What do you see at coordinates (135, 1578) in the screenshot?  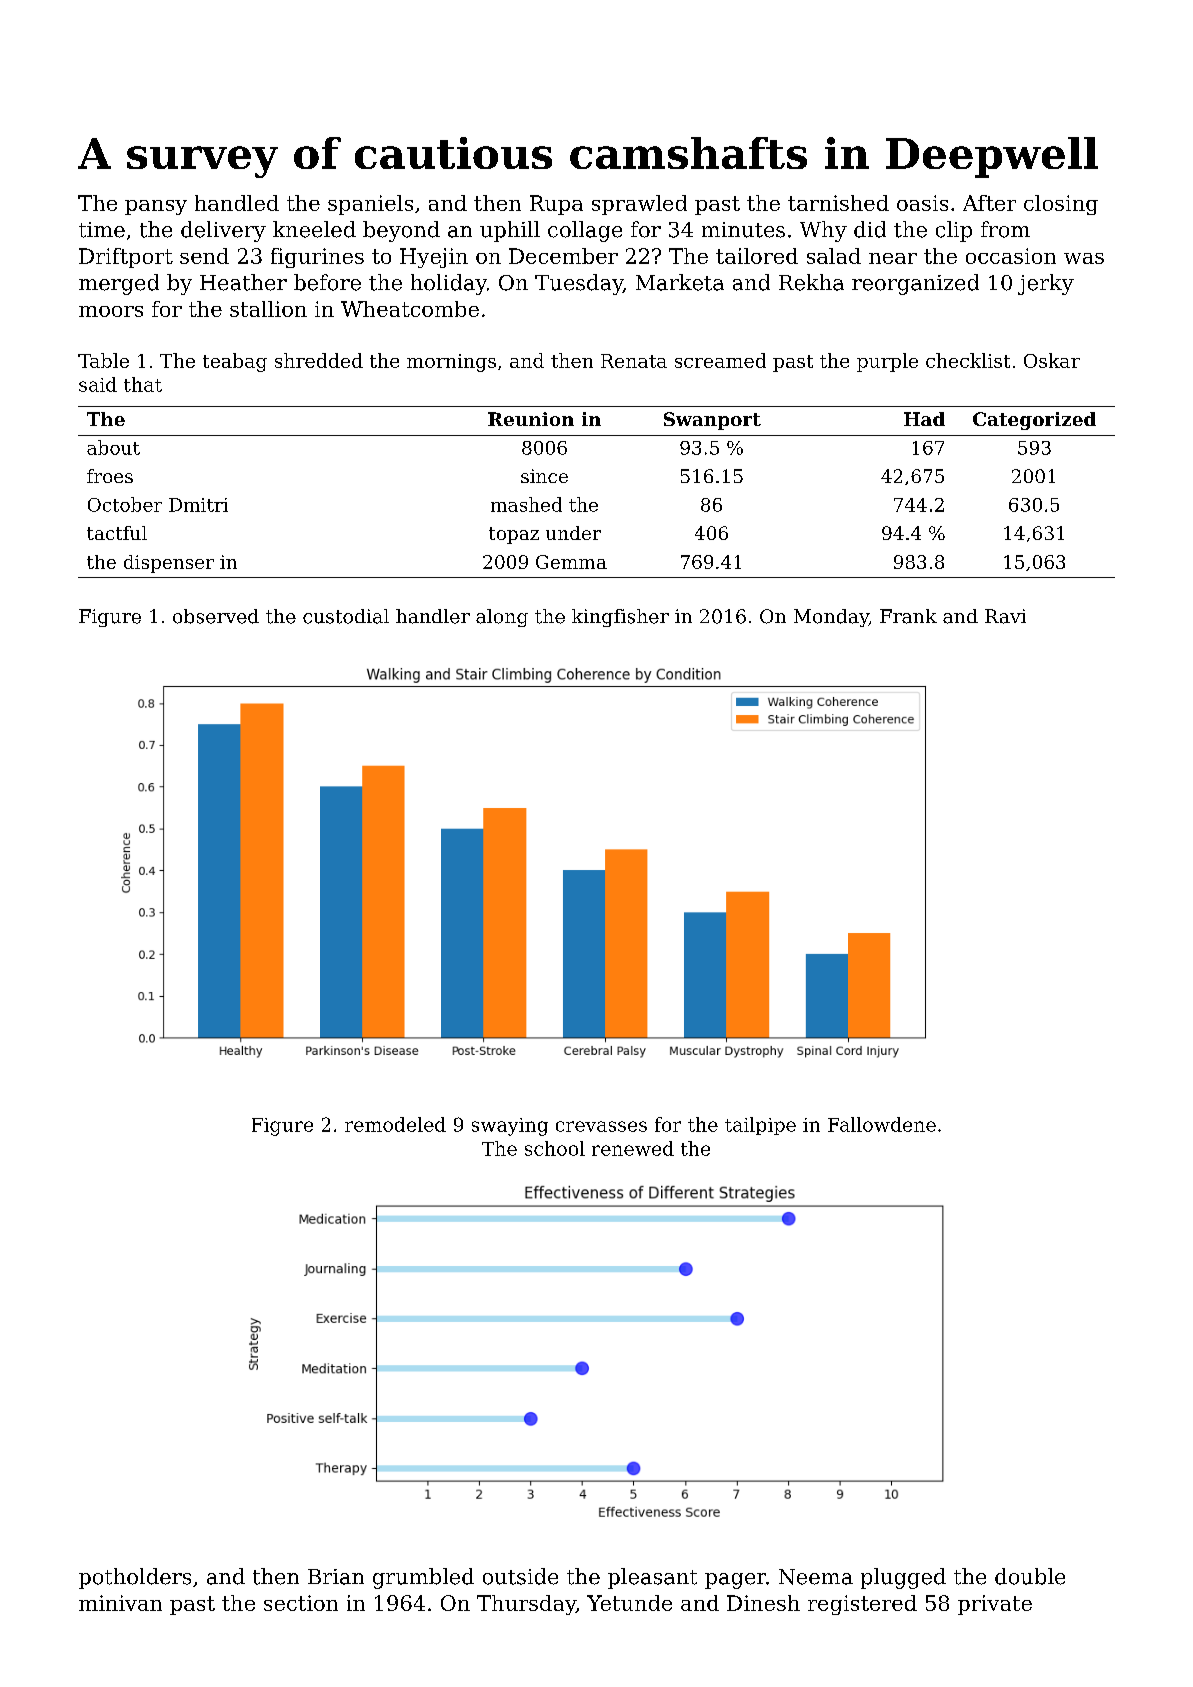 I see `potholders` at bounding box center [135, 1578].
